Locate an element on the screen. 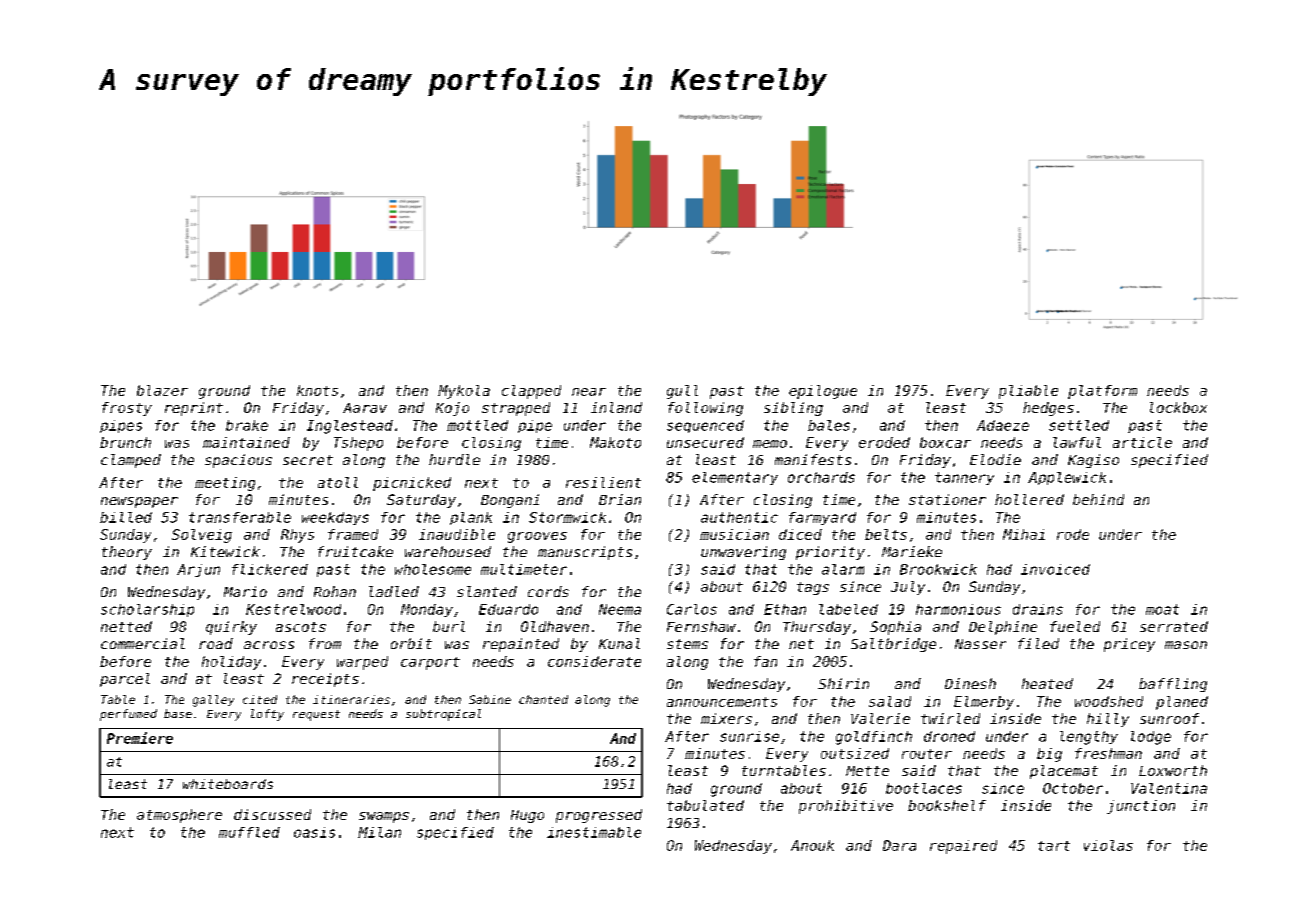  Rhys is located at coordinates (297, 536).
